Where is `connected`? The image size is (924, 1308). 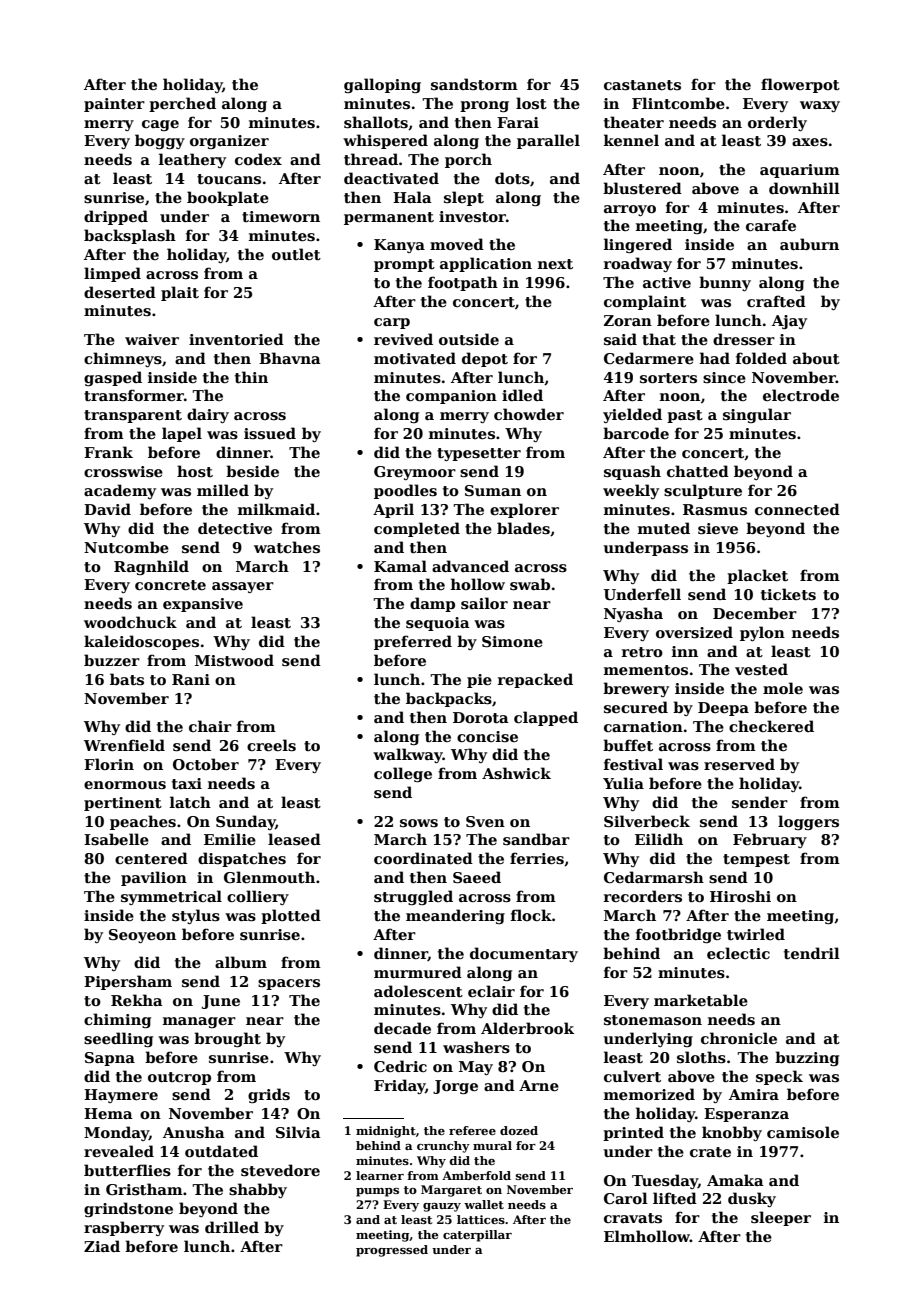
connected is located at coordinates (797, 509).
